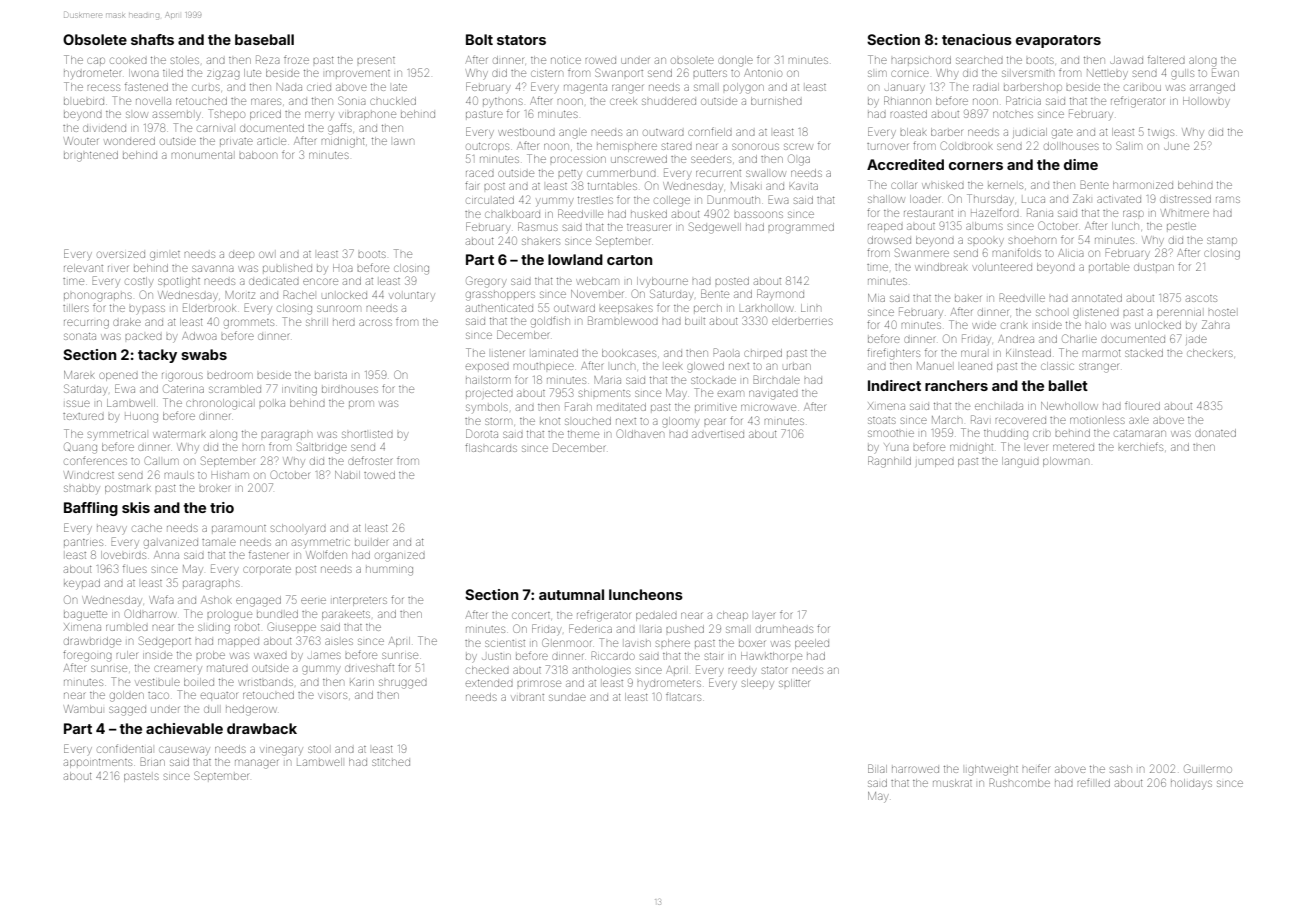 This document has width=1308, height=924. I want to click on plowman, so click(1066, 462).
